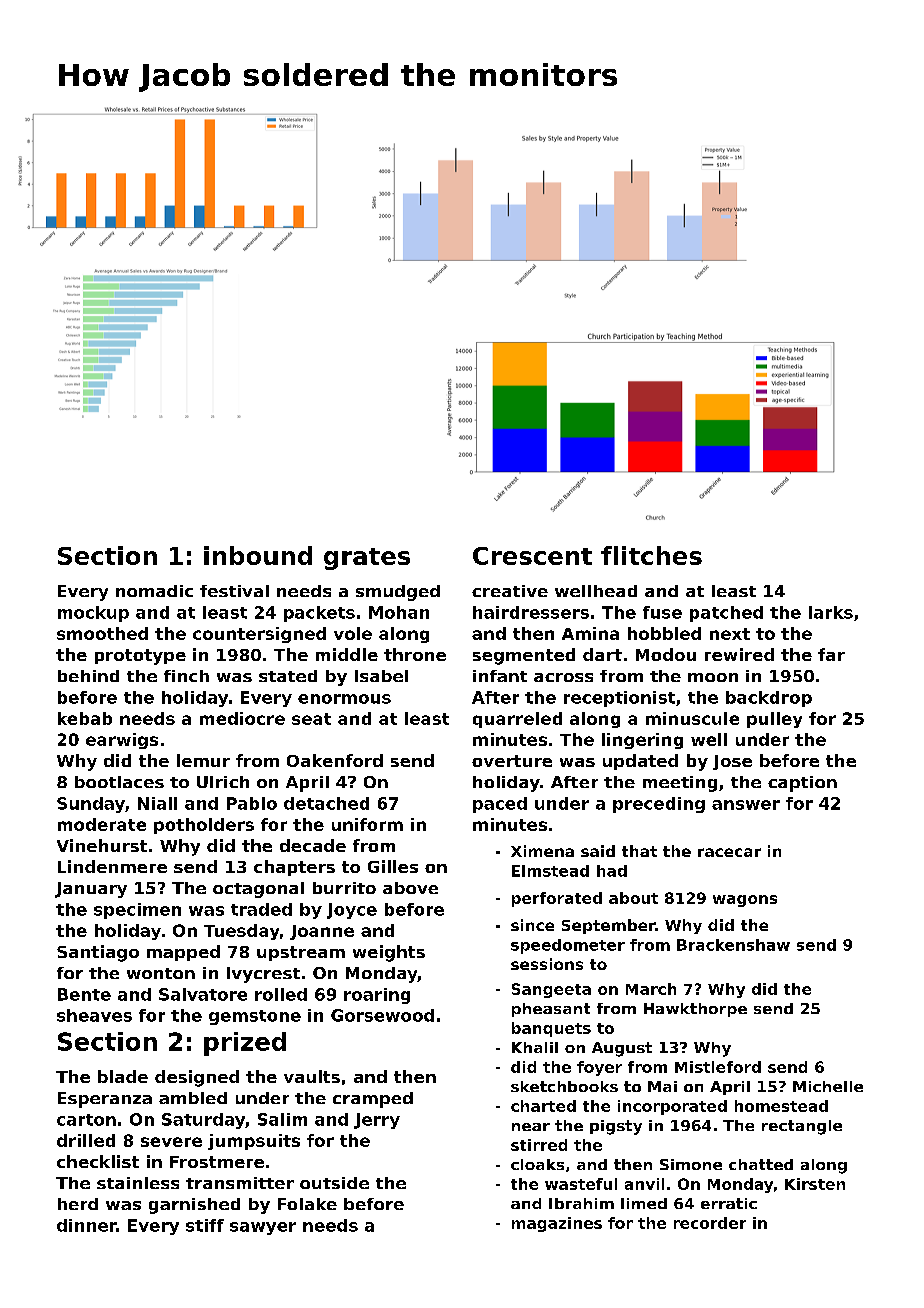  What do you see at coordinates (695, 1010) in the page?
I see `Hawkthorpe` at bounding box center [695, 1010].
